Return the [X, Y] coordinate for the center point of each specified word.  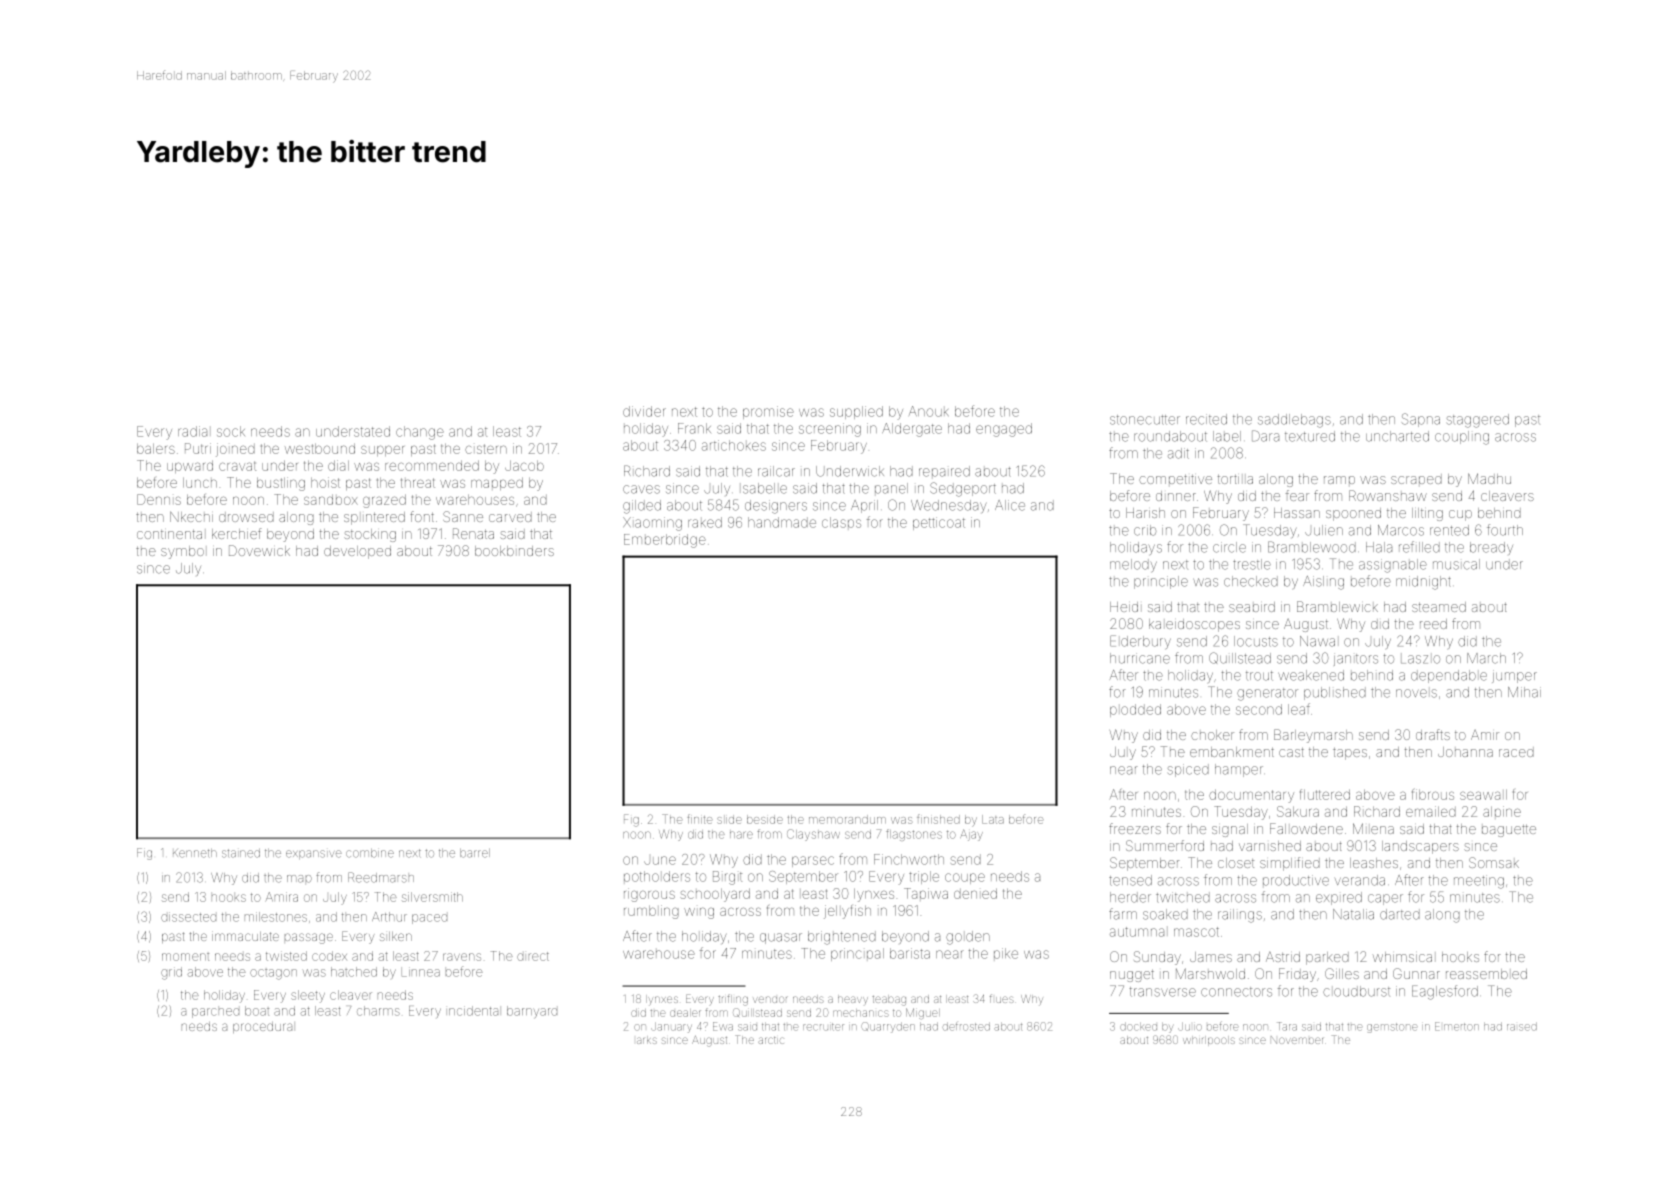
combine [370, 853]
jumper [1514, 676]
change [420, 433]
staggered [1478, 421]
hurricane [1140, 658]
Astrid [1283, 957]
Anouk [928, 411]
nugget [1132, 976]
